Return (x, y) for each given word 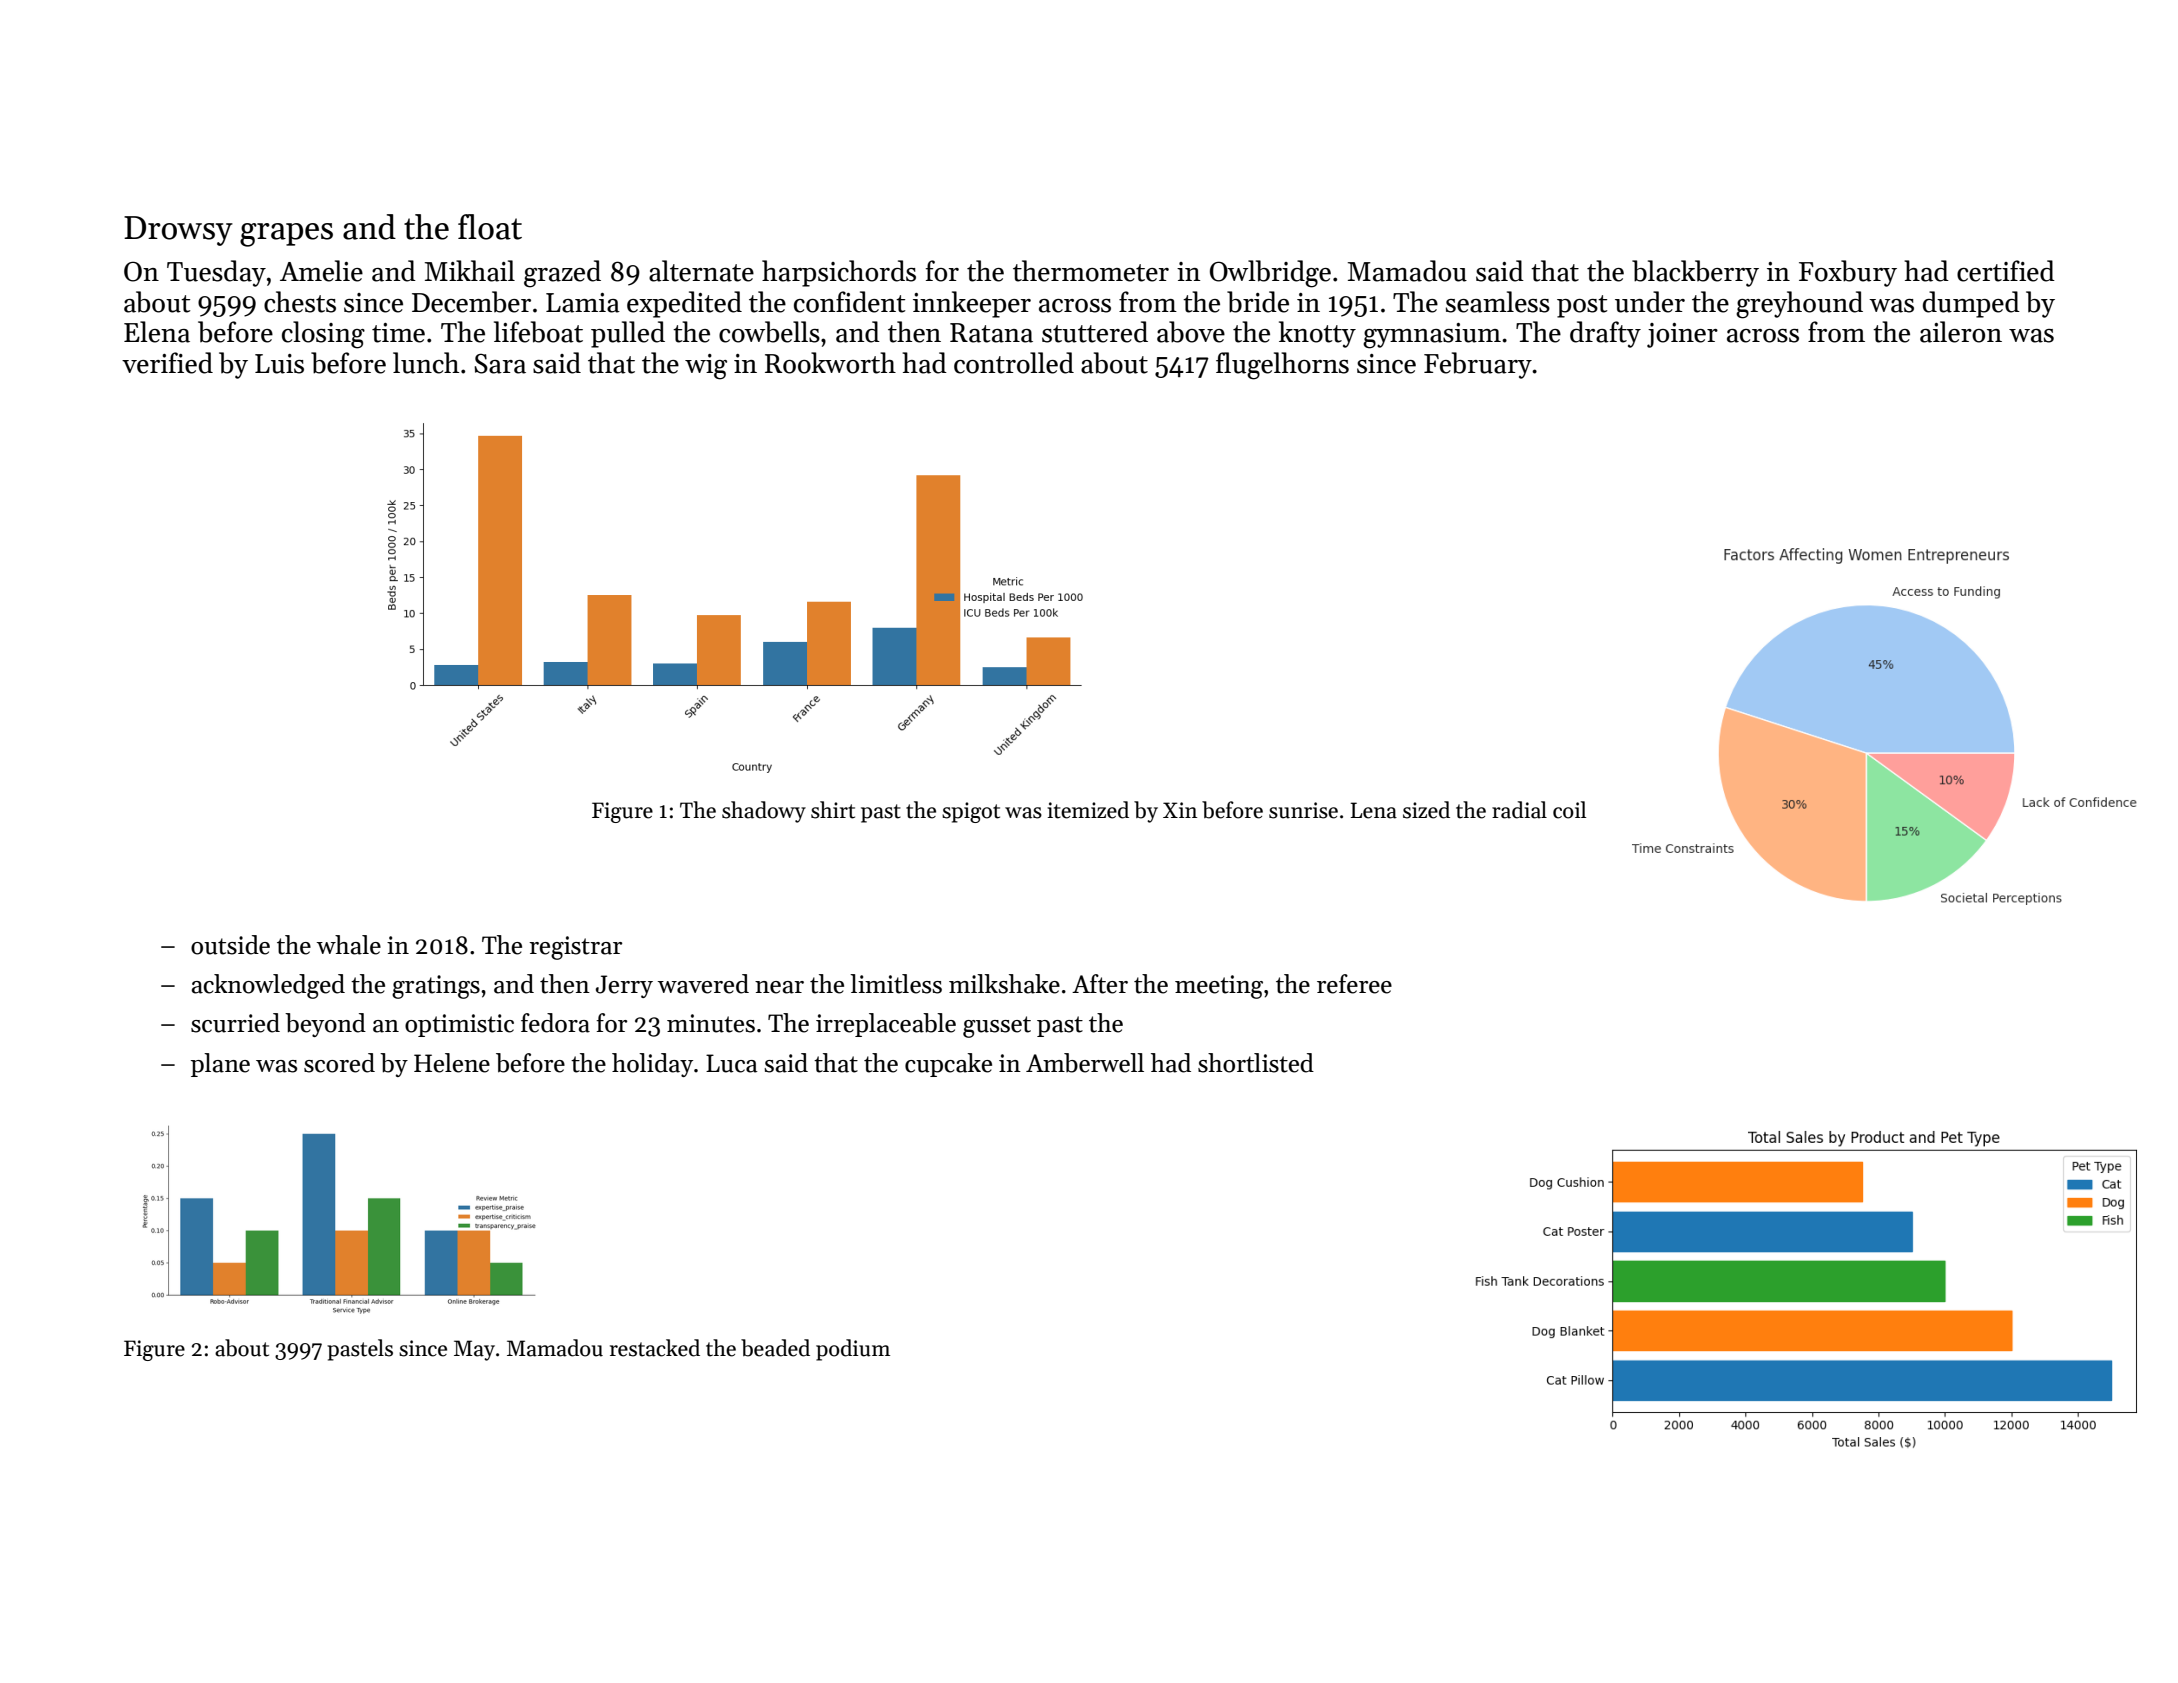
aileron (1961, 332)
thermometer (1091, 271)
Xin (1180, 810)
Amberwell (1085, 1063)
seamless (1498, 302)
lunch (426, 363)
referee (1354, 984)
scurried (235, 1023)
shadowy (764, 812)
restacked (655, 1348)
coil (1569, 810)
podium (853, 1350)
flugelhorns (1282, 366)
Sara (500, 363)
